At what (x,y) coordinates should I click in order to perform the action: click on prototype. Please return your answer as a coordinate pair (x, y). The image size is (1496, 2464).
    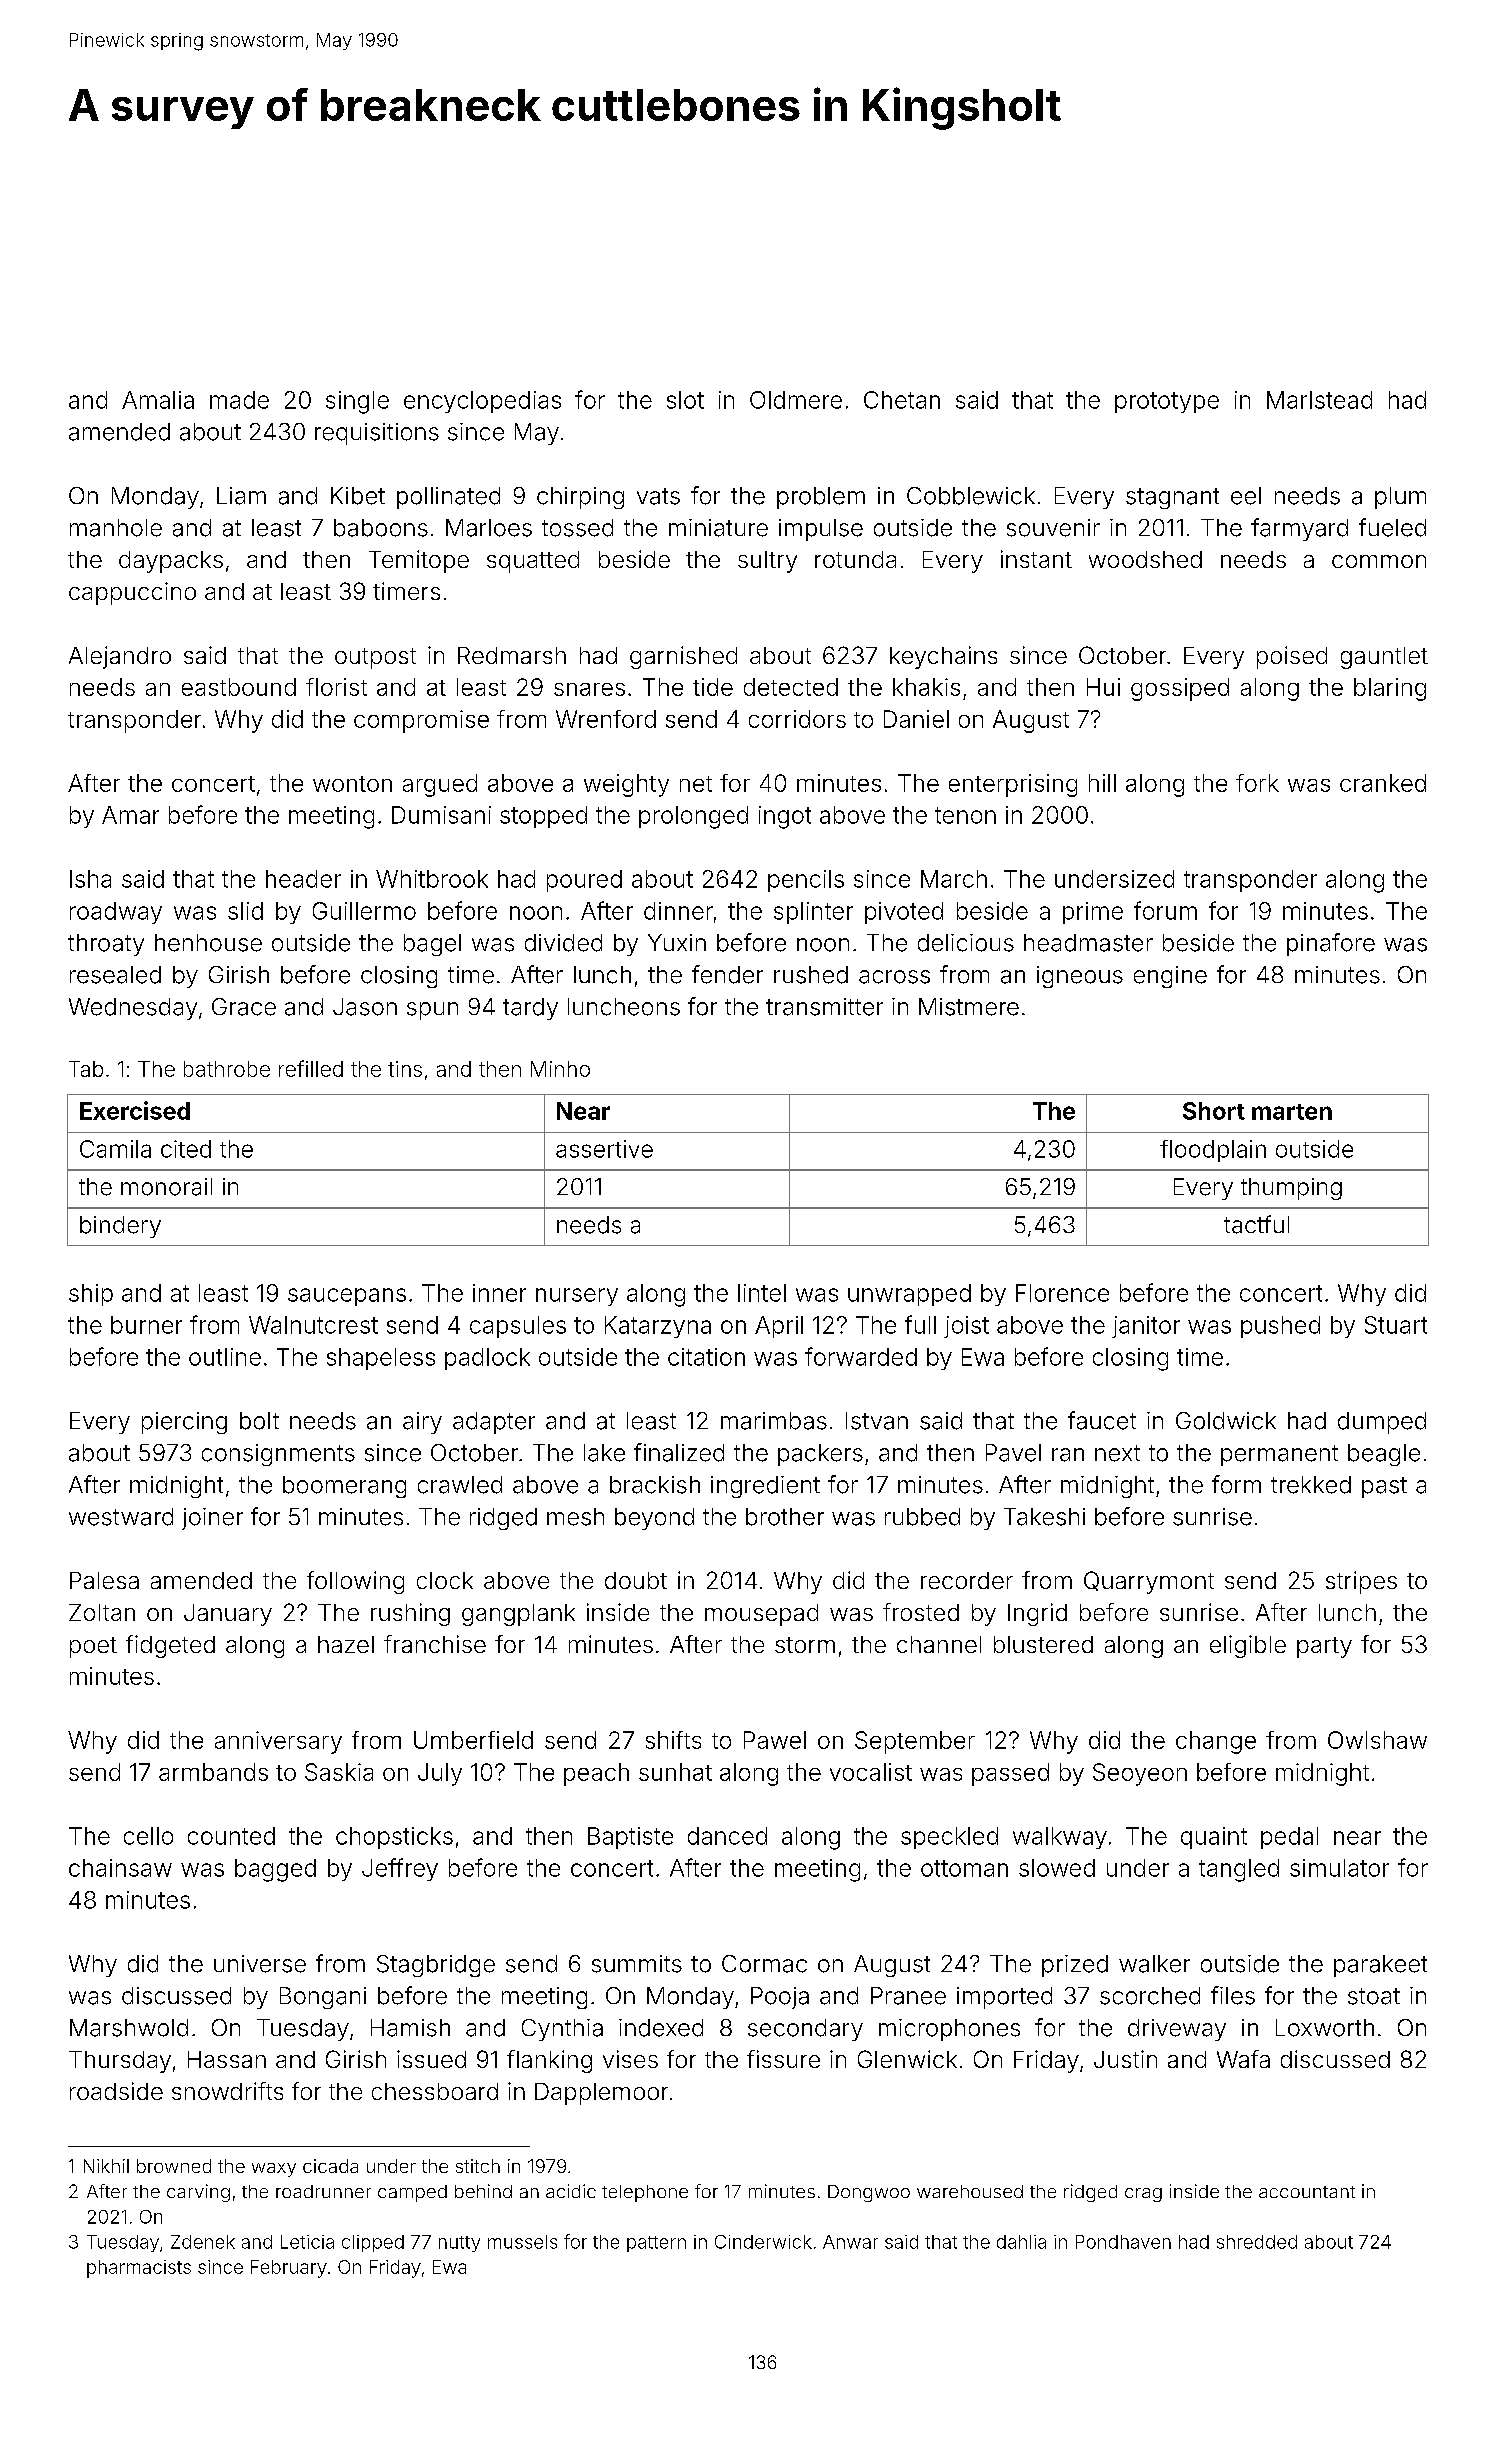
    Looking at the image, I should click on (1167, 402).
